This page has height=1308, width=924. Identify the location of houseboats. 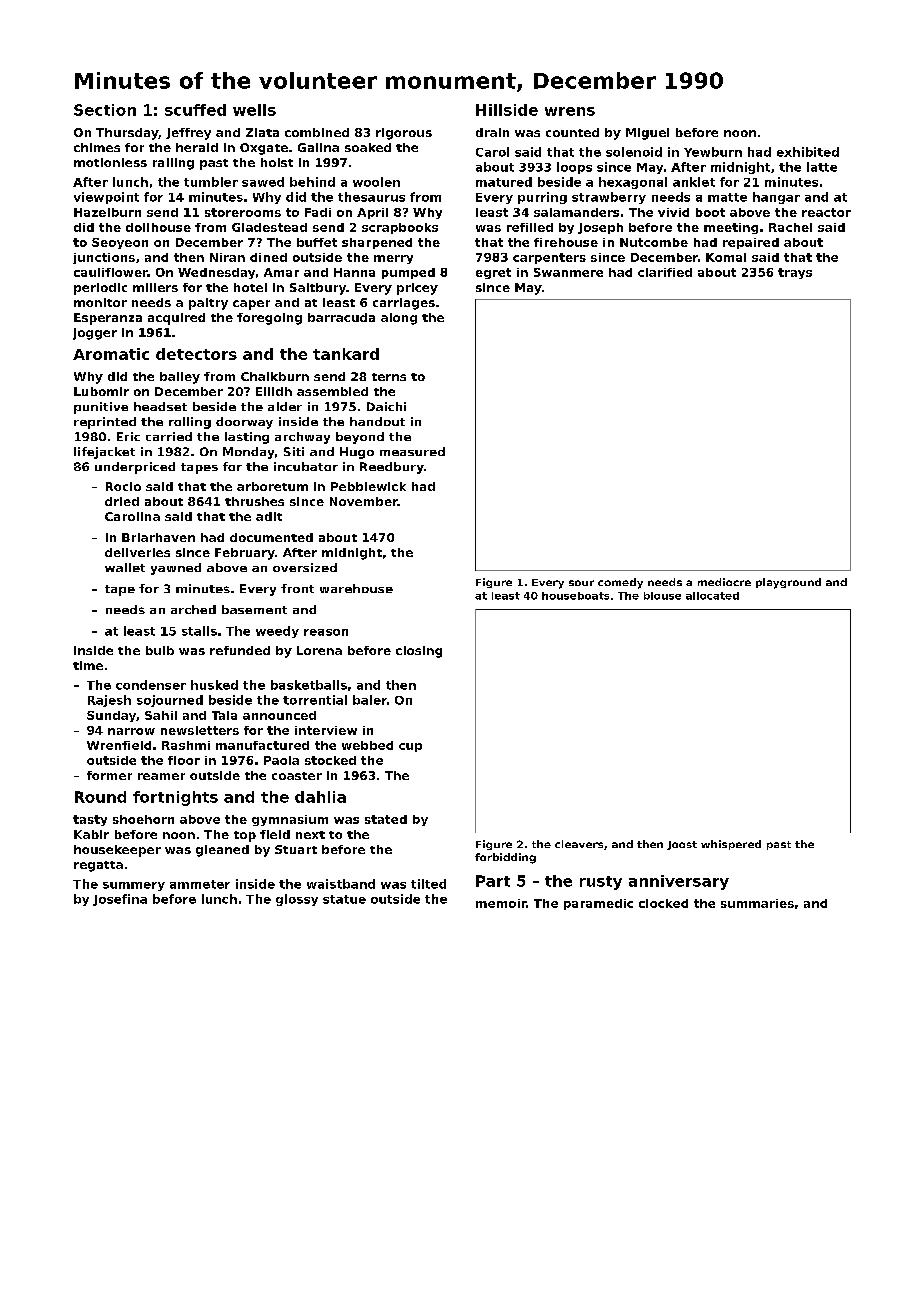
(575, 596).
